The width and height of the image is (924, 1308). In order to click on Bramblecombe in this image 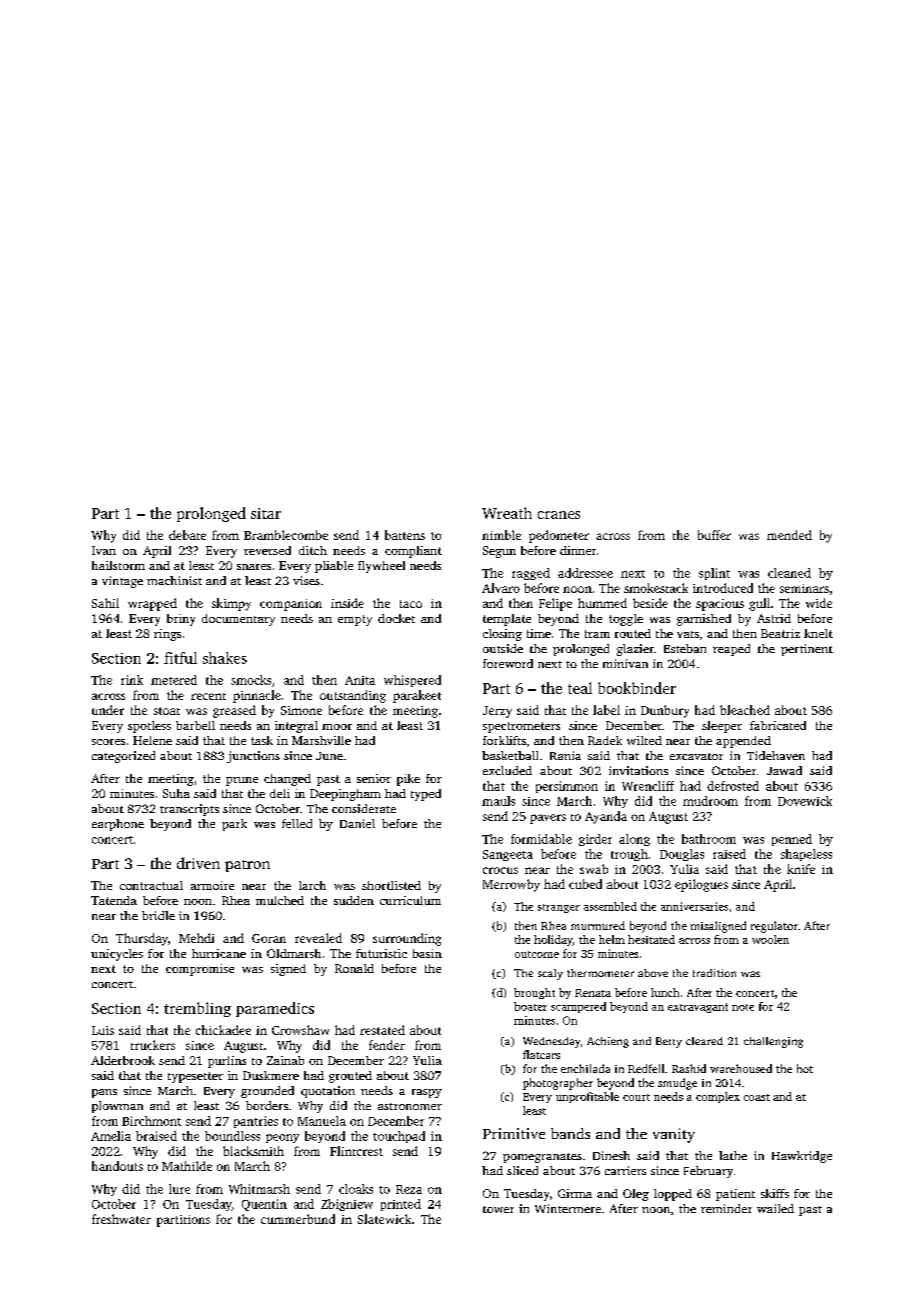, I will do `click(286, 535)`.
